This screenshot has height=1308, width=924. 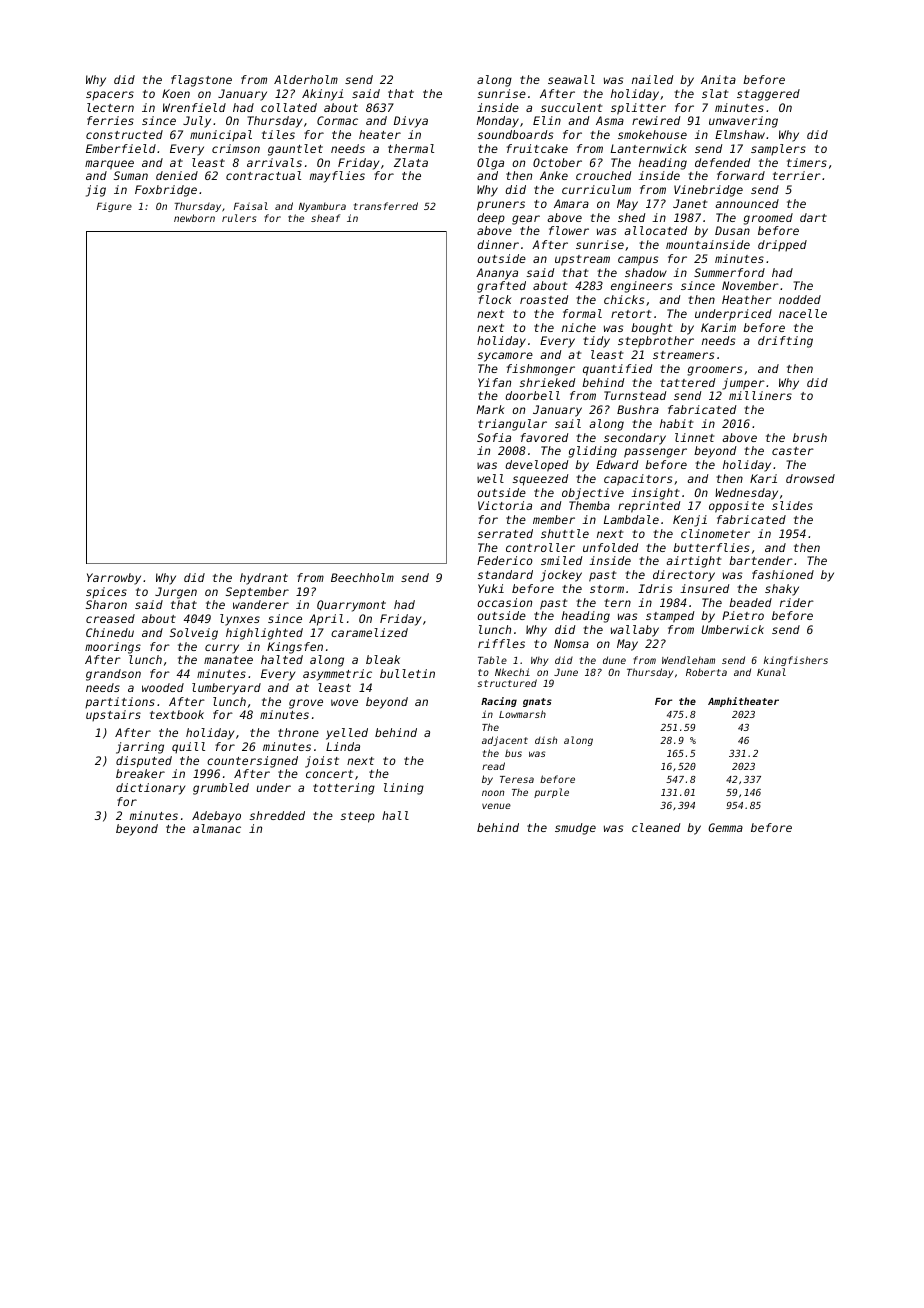 I want to click on noon, so click(x=493, y=793).
